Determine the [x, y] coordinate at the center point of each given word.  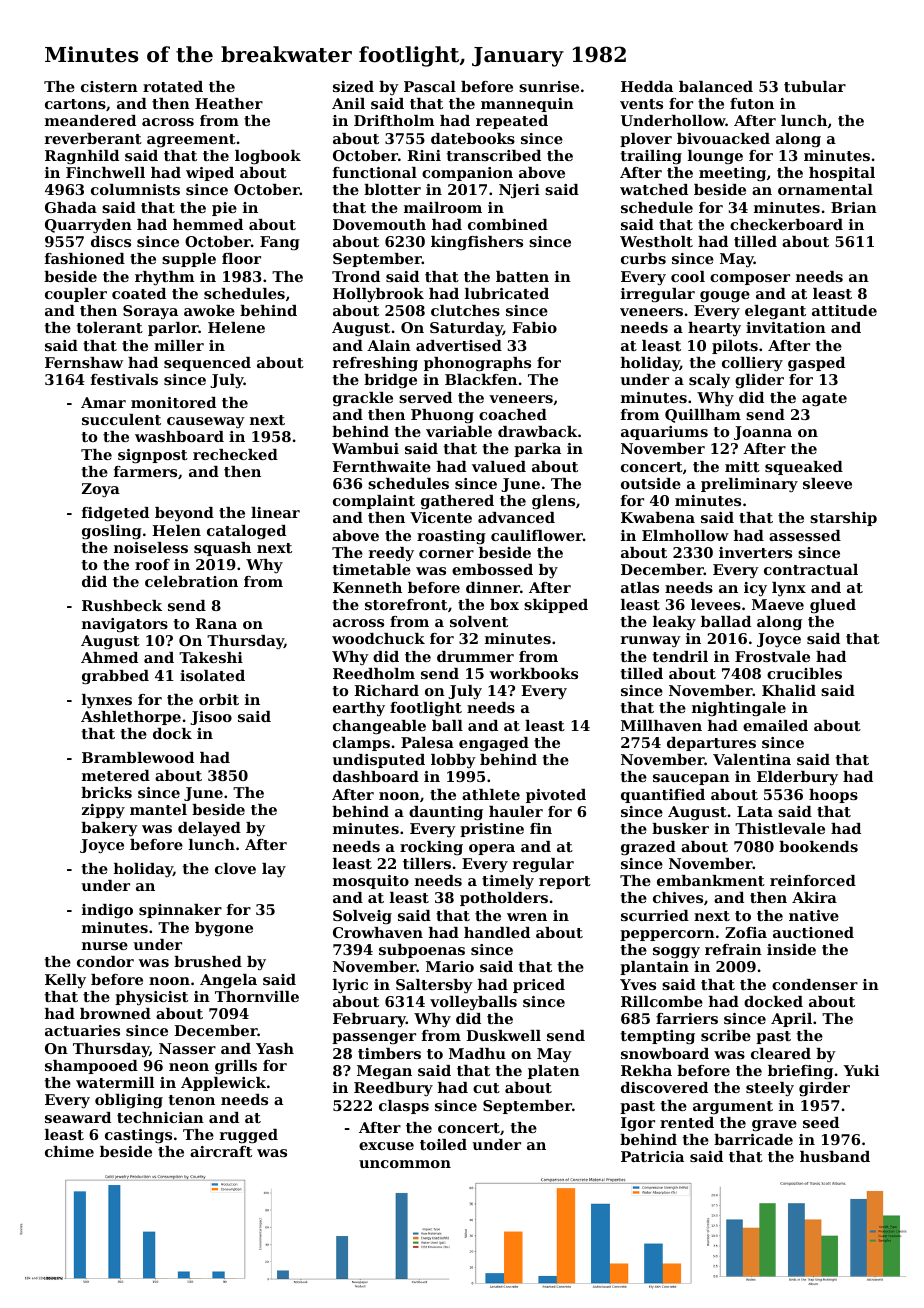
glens [553, 502]
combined [508, 224]
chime [69, 1151]
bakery [109, 829]
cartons [75, 104]
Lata [755, 811]
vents [641, 104]
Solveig [362, 917]
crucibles [804, 673]
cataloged [246, 532]
